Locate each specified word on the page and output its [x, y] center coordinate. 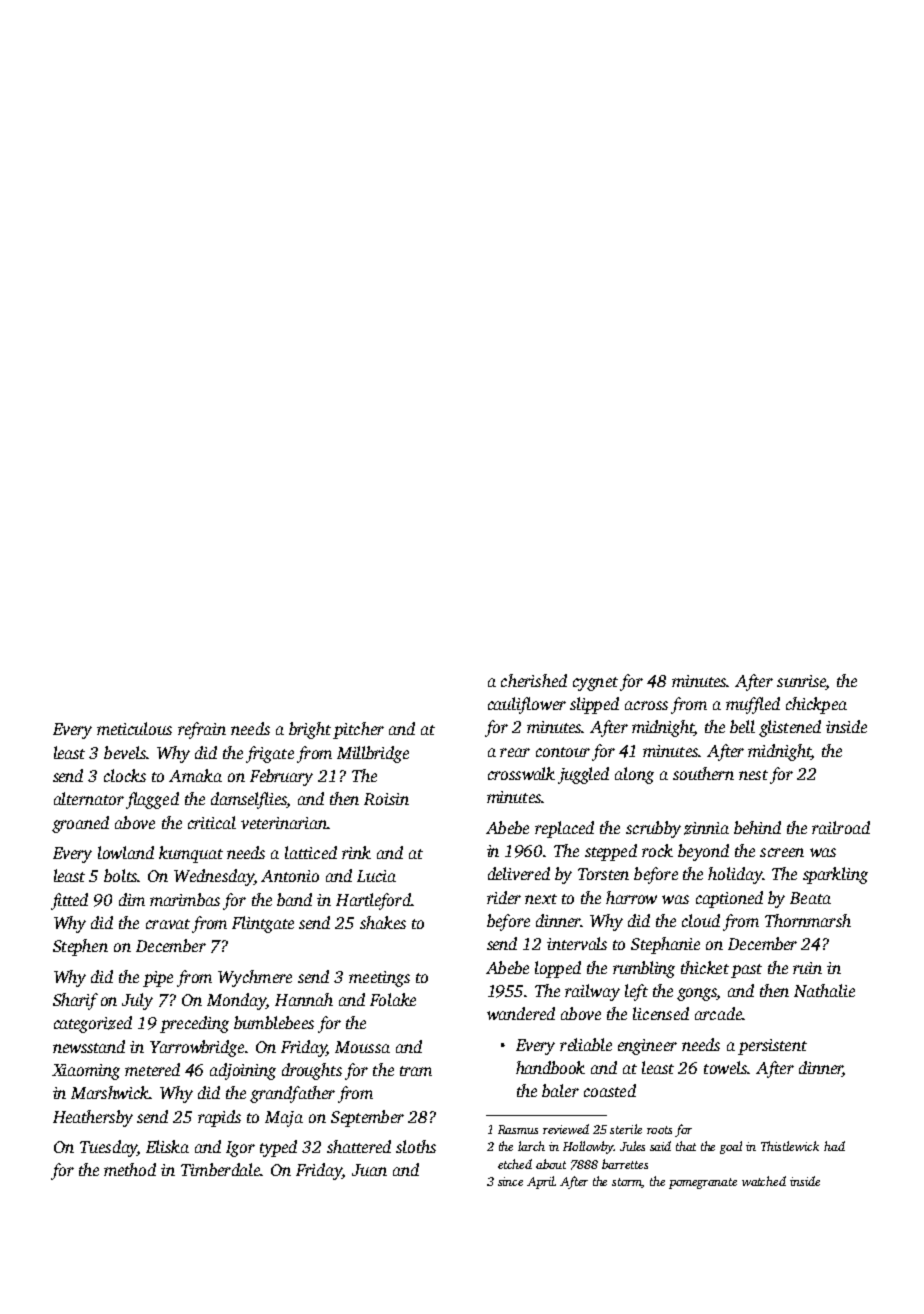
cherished [534, 680]
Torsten [603, 874]
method [130, 1169]
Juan [369, 1170]
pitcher [358, 730]
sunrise [801, 682]
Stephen [80, 947]
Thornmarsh [808, 920]
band [294, 899]
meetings [379, 979]
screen [782, 852]
